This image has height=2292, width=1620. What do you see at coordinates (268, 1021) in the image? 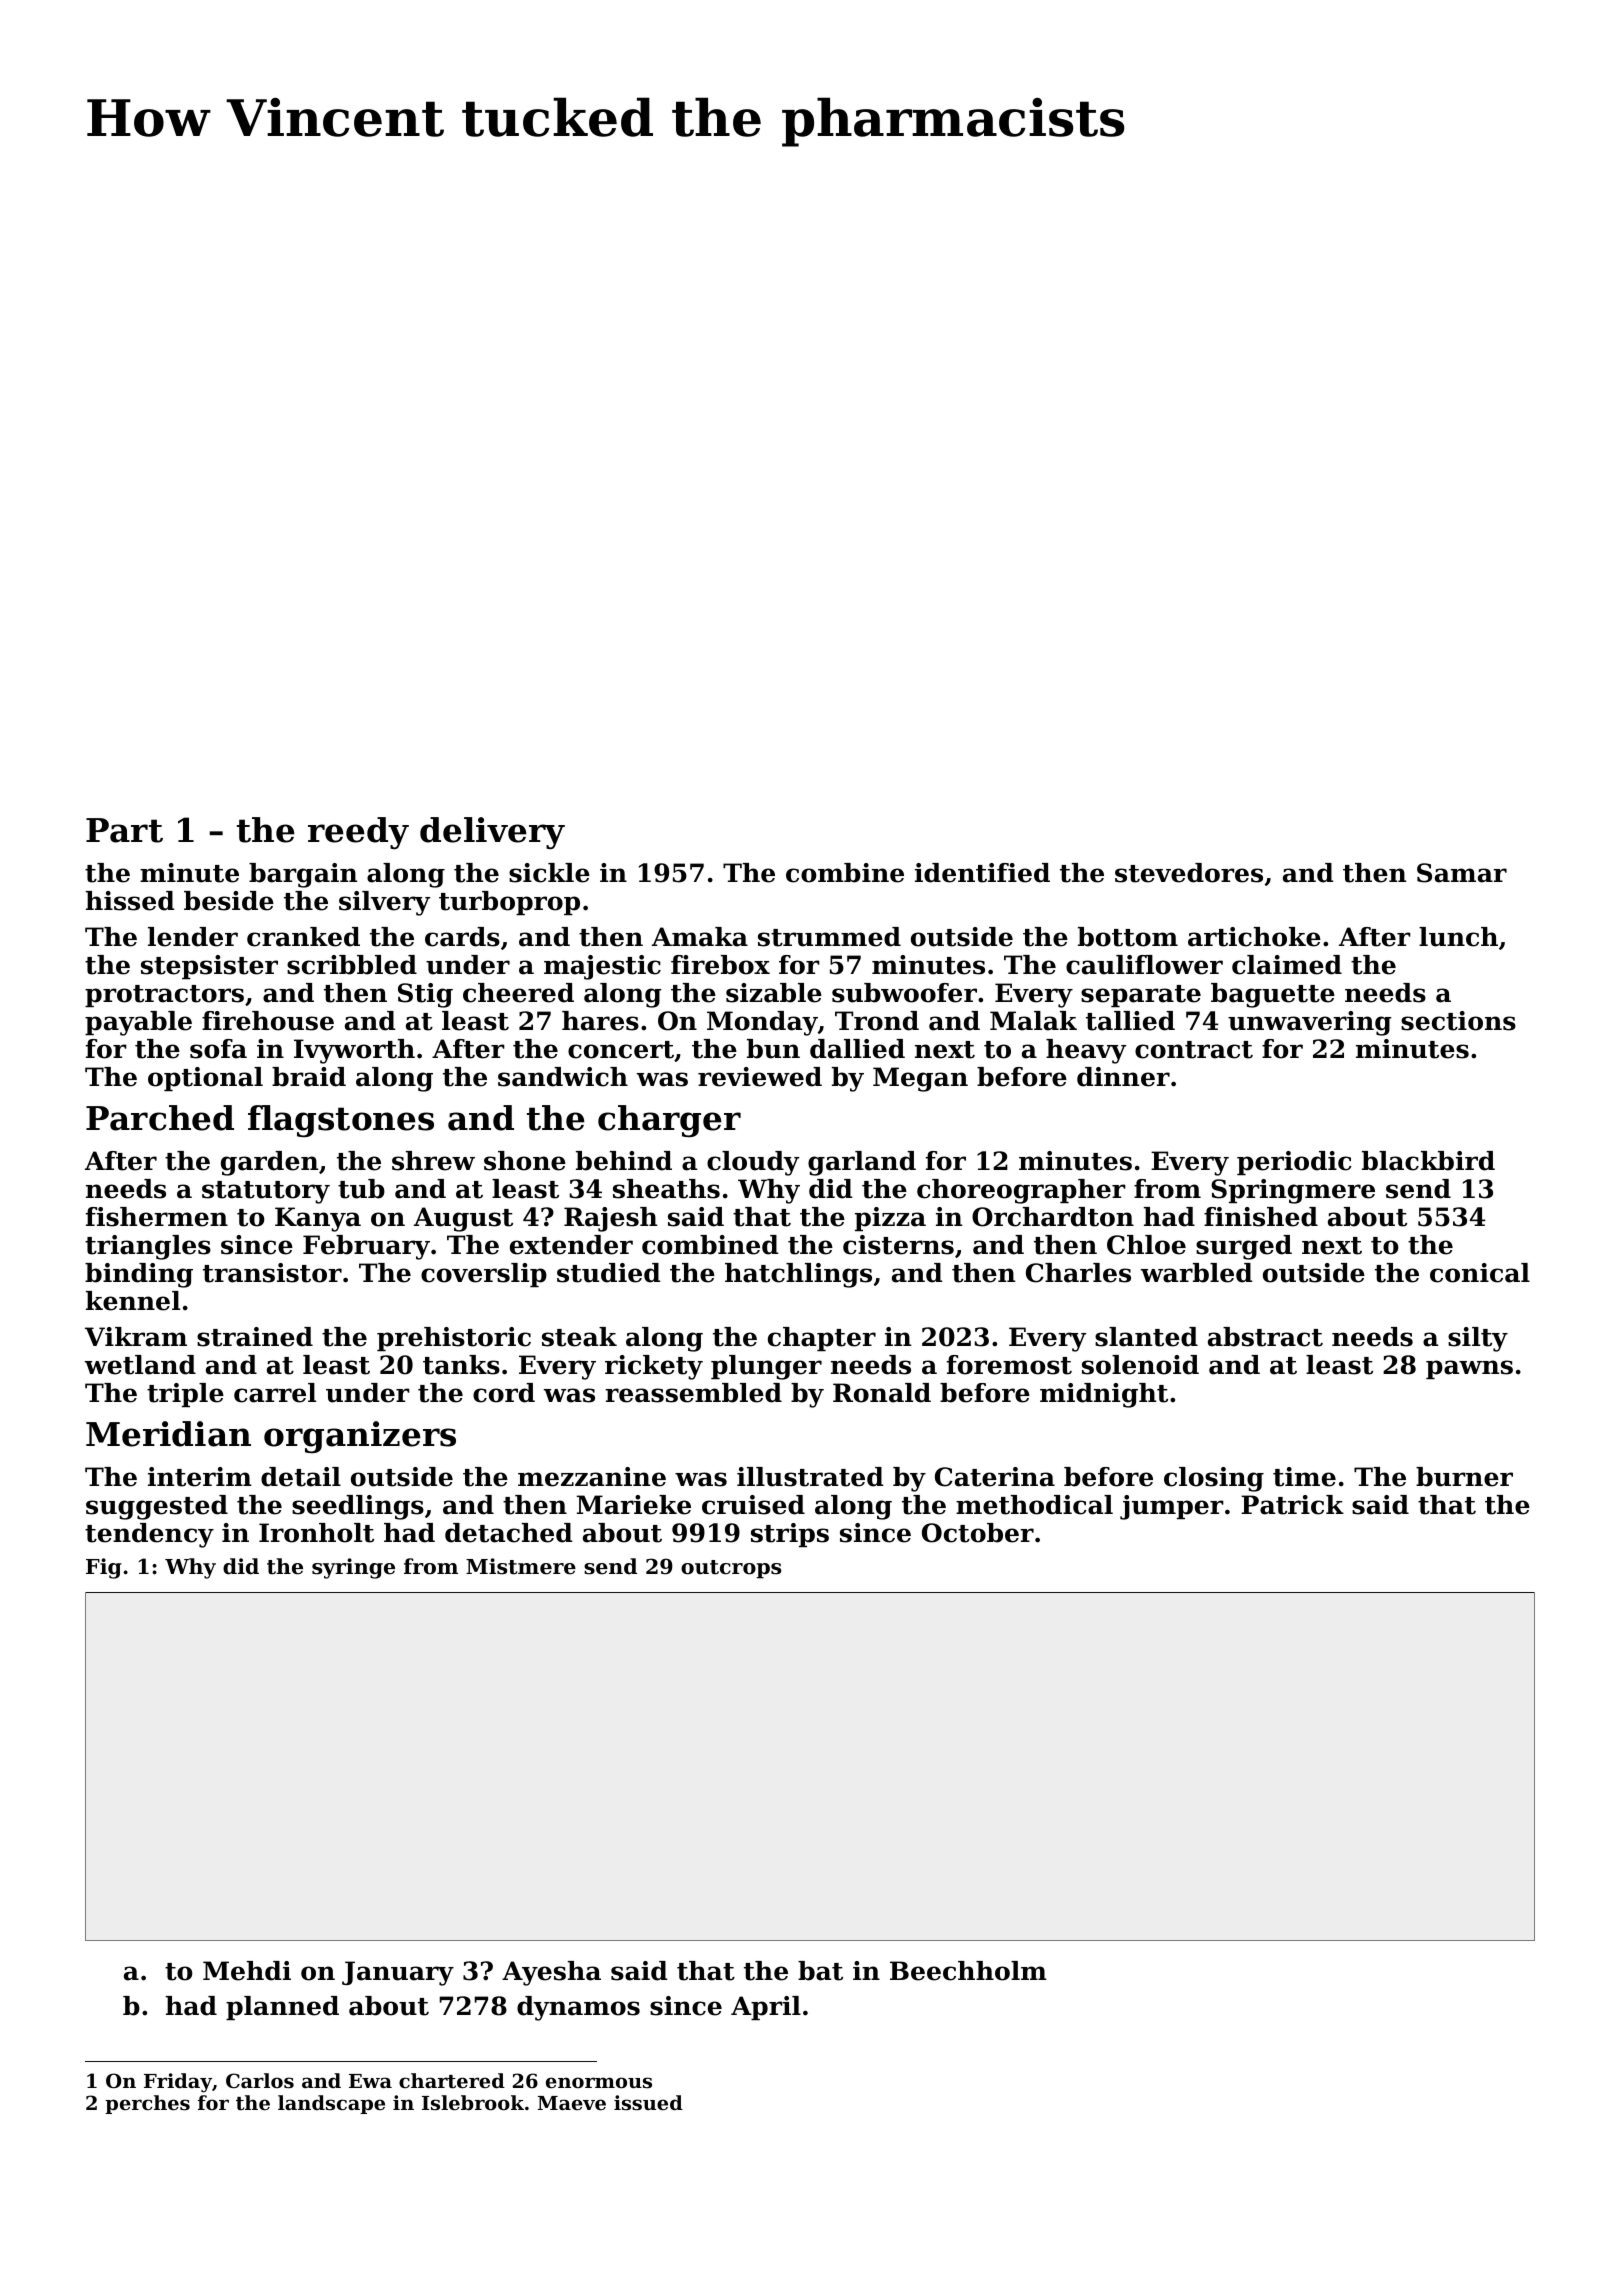
I see `firehouse` at bounding box center [268, 1021].
